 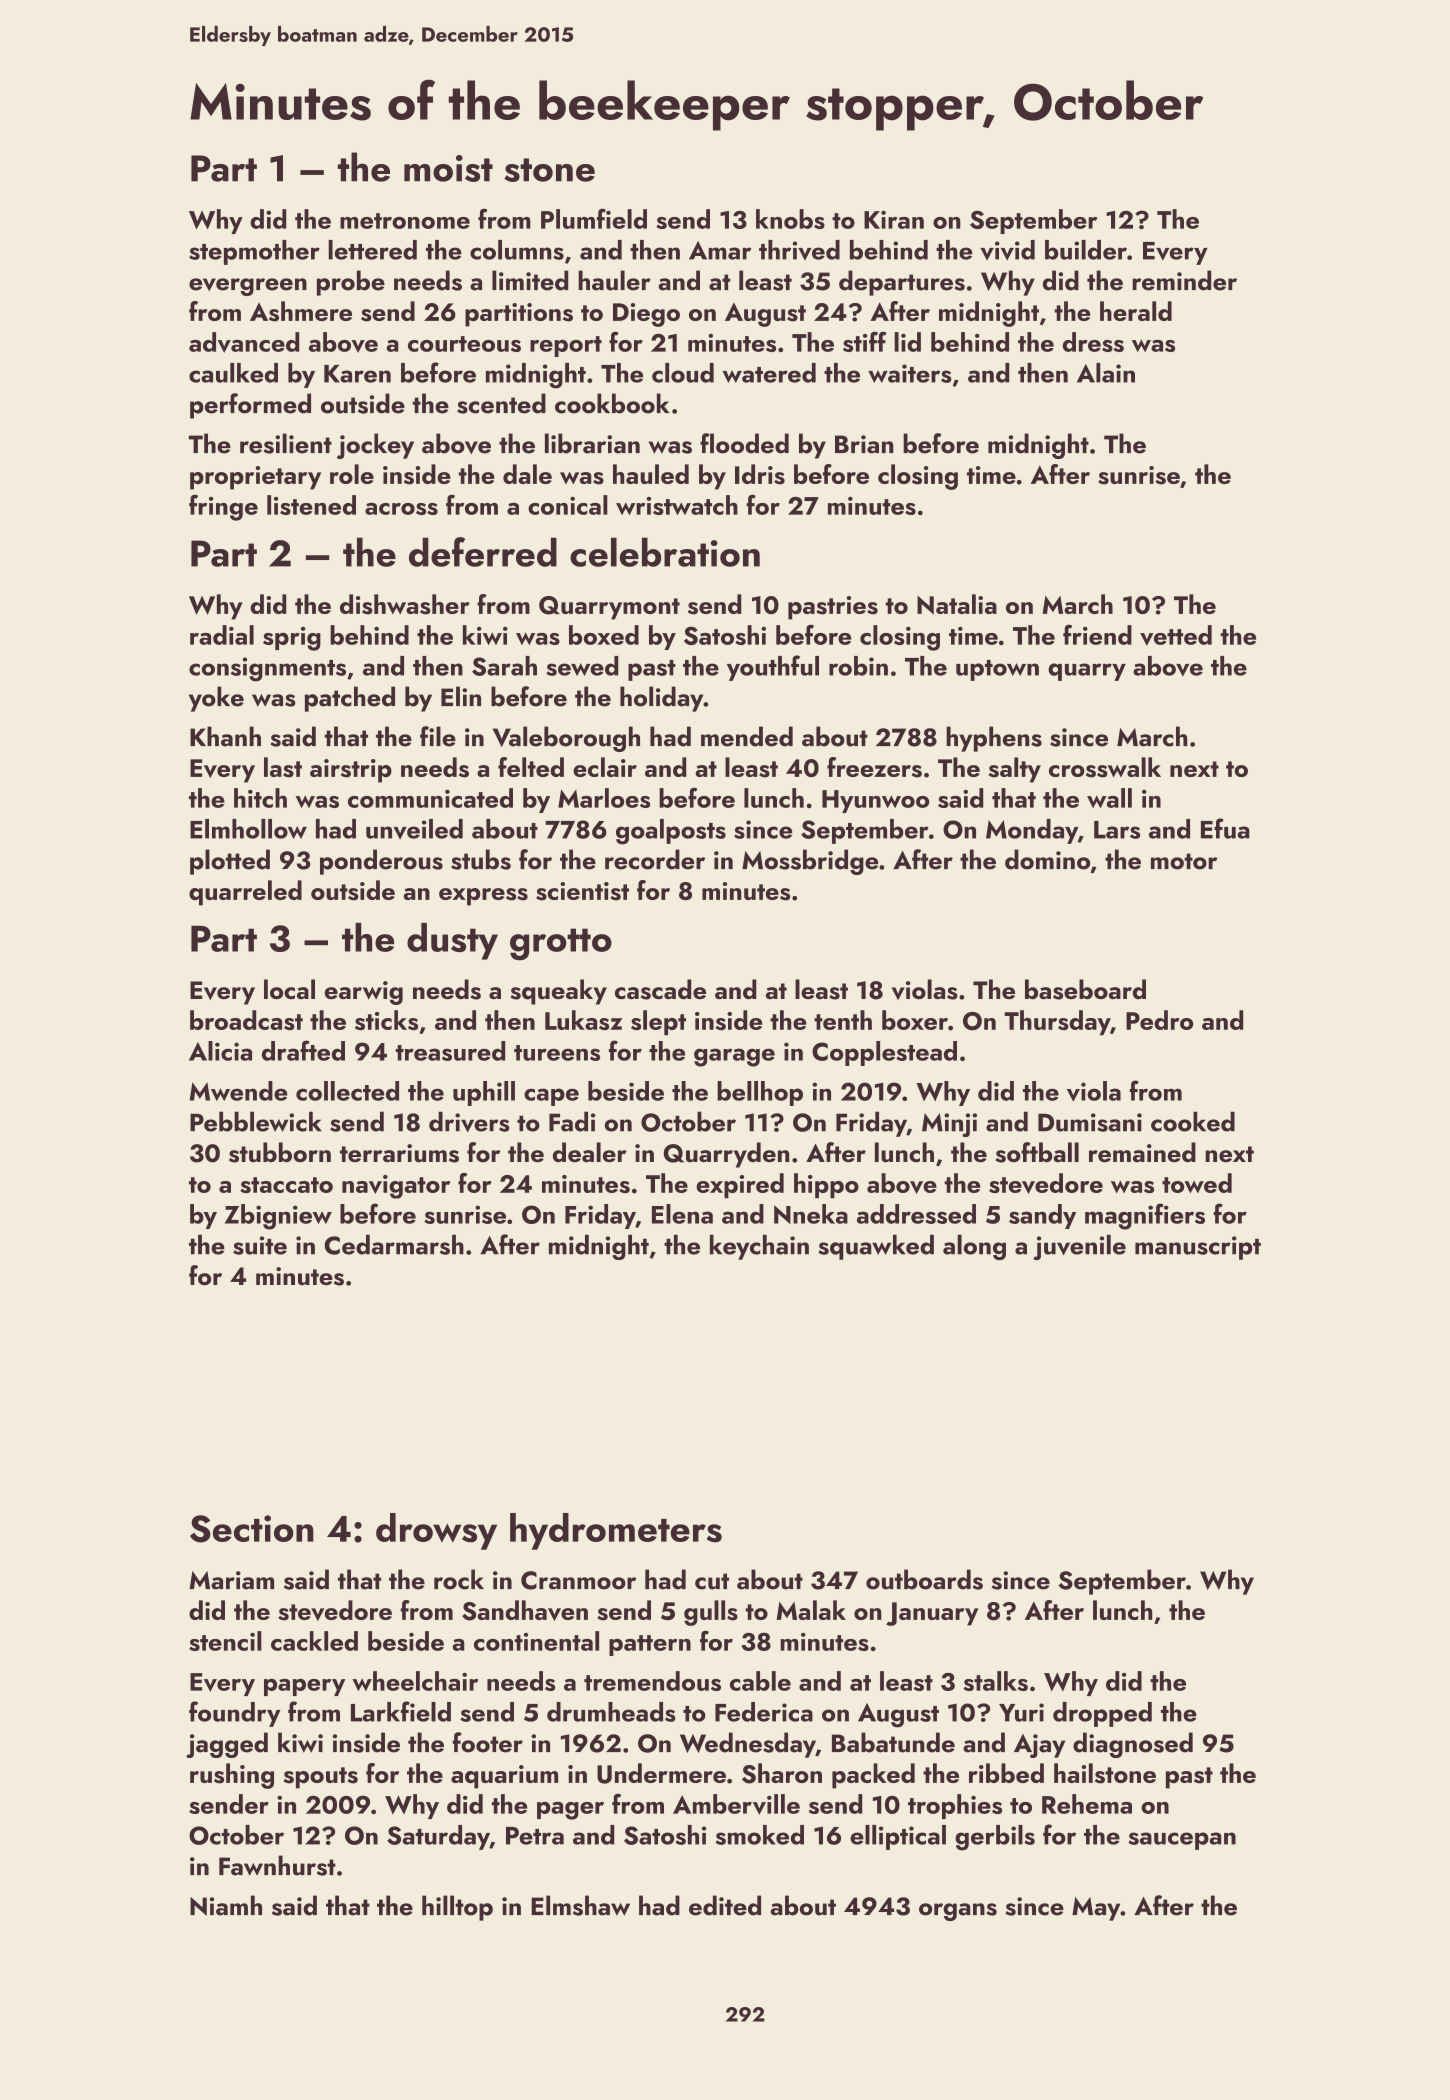 I want to click on Elmshaw, so click(x=580, y=1905).
